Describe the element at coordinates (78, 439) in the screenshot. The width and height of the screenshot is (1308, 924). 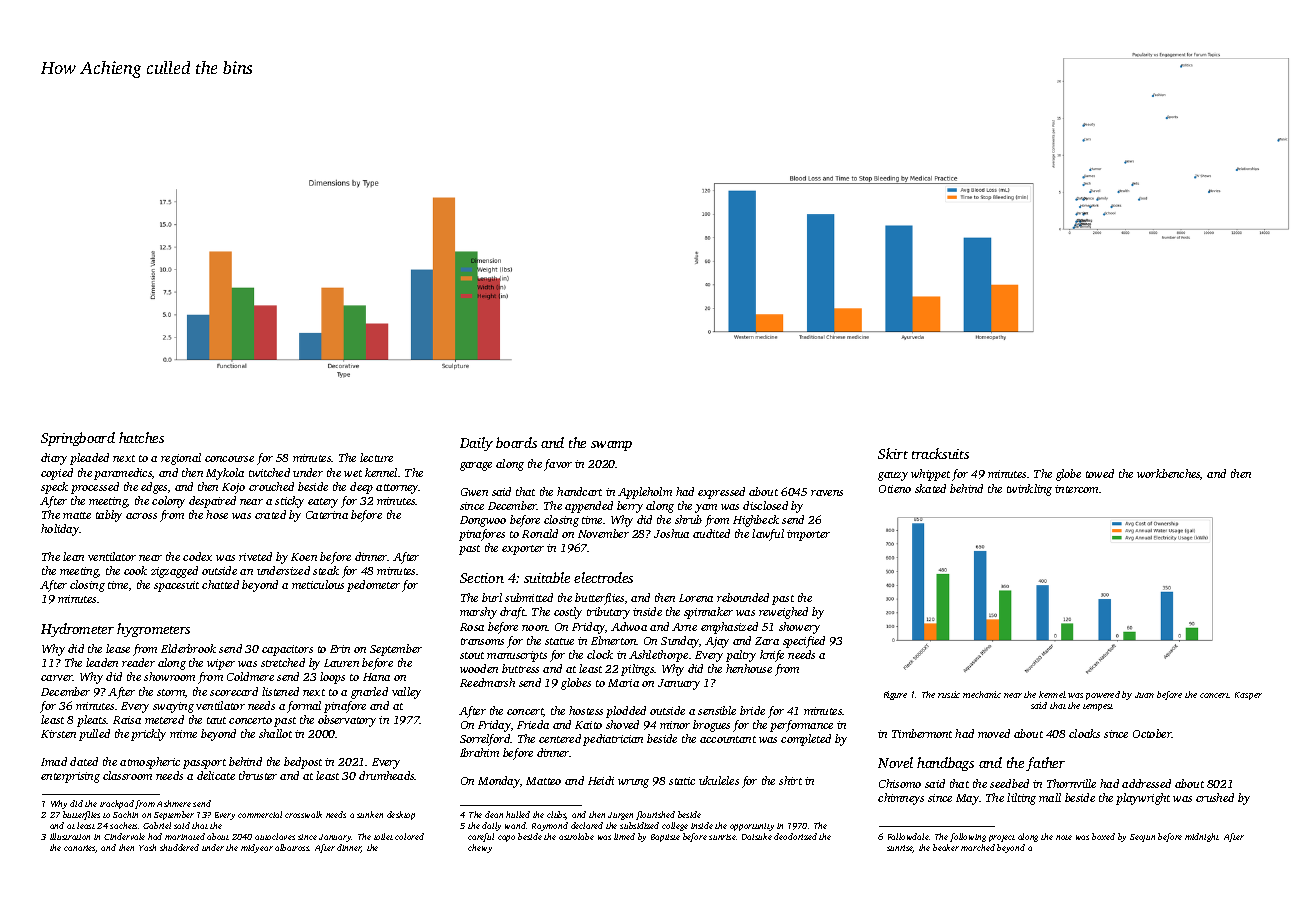
I see `Springboard` at that location.
